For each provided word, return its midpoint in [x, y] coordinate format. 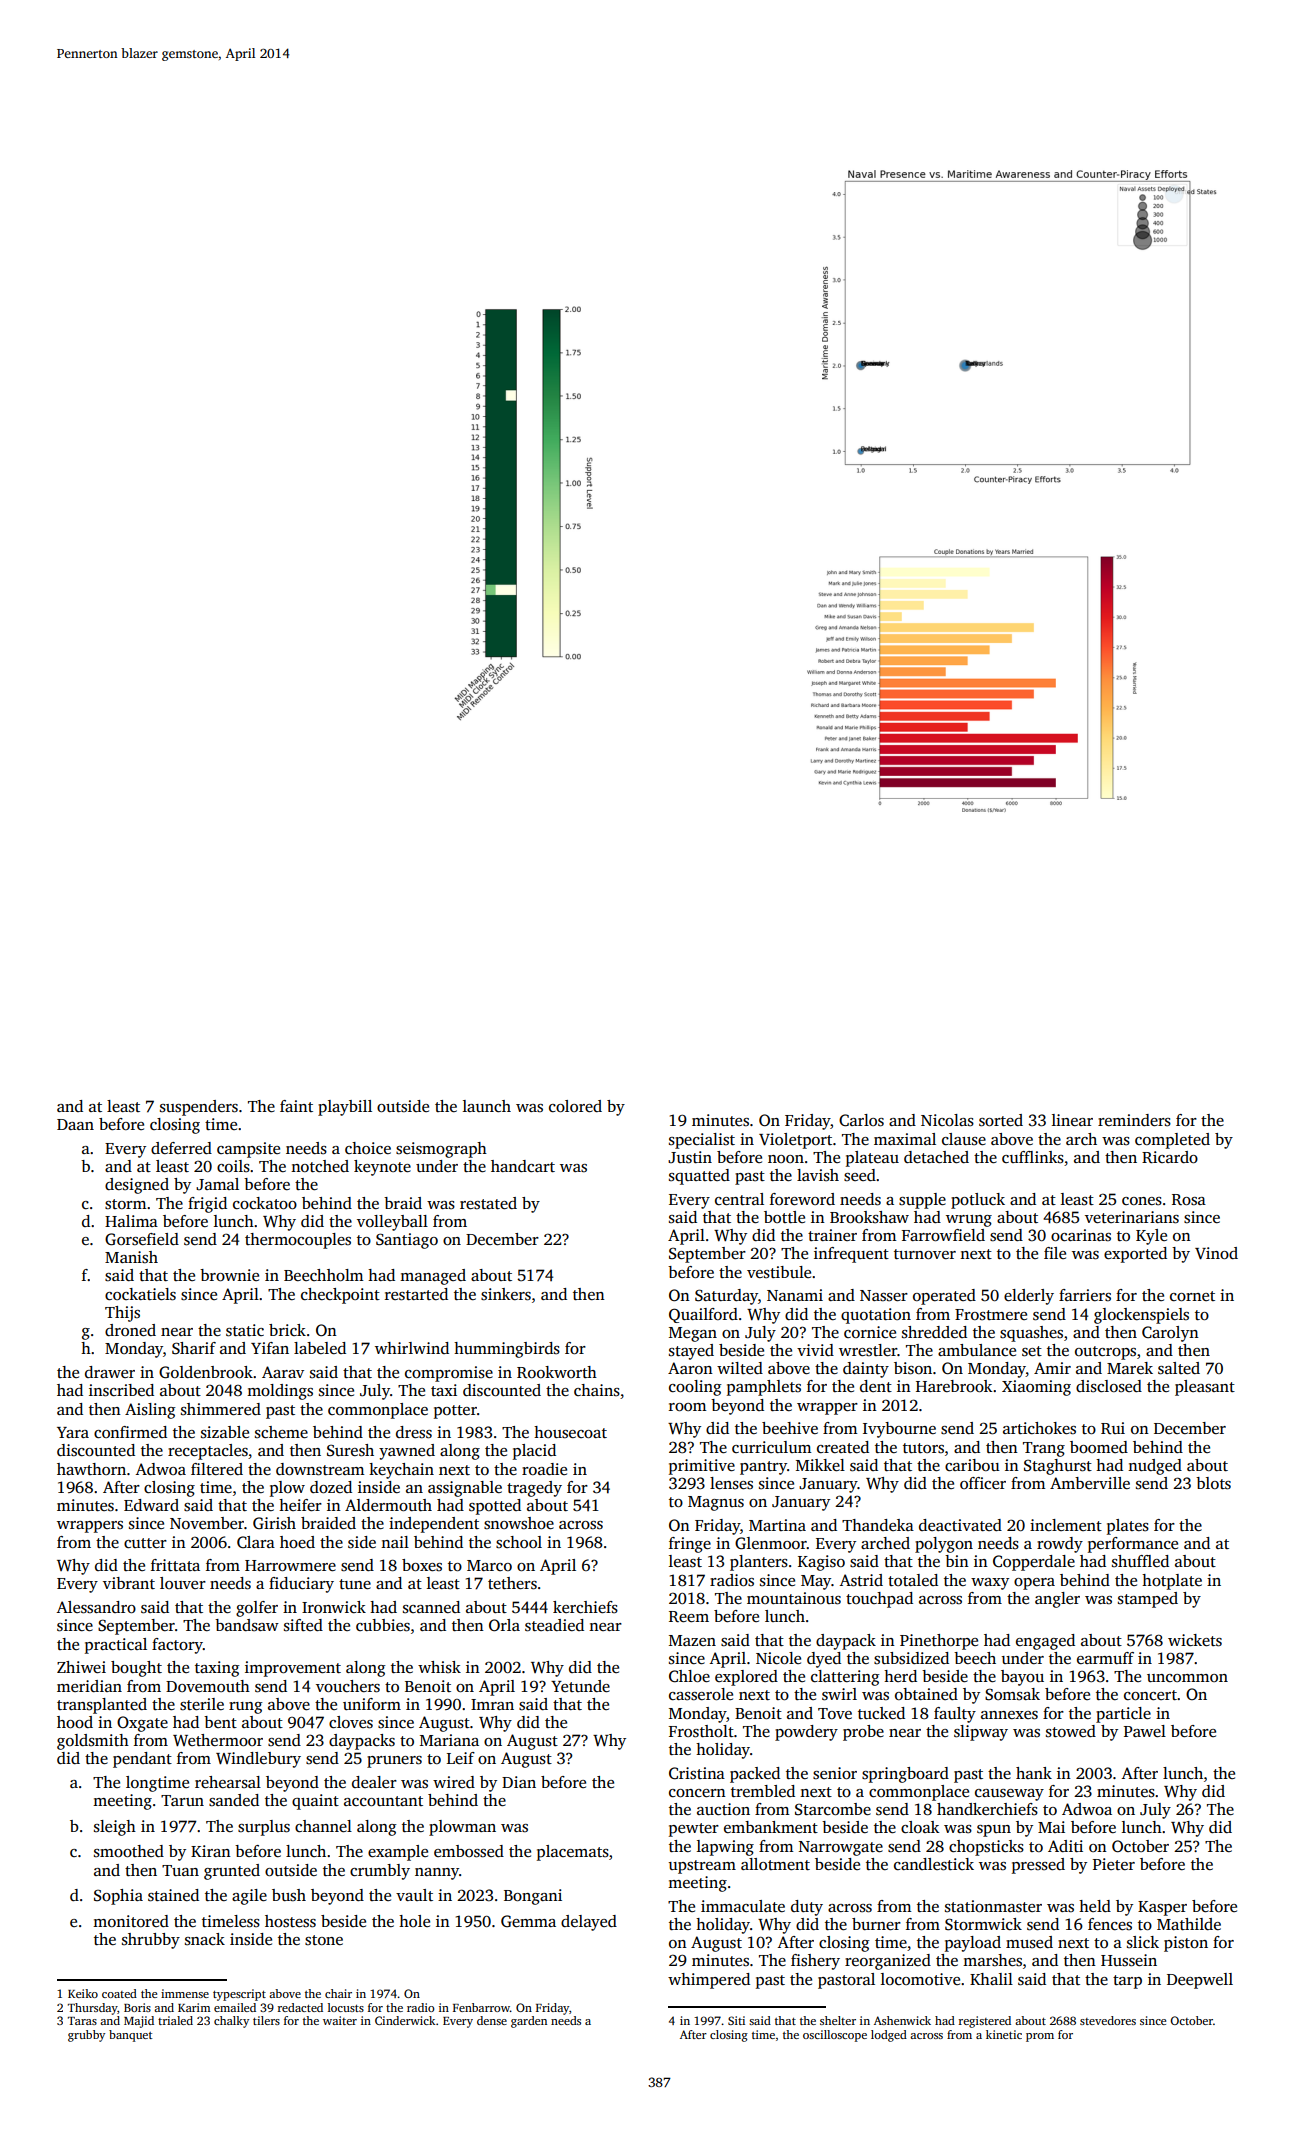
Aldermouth [388, 1505]
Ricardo [1170, 1157]
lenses [731, 1483]
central [739, 1199]
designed [137, 1186]
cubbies [383, 1625]
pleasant [1205, 1388]
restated [488, 1203]
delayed [589, 1923]
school [519, 1542]
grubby [86, 2036]
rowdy [1060, 1545]
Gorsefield [142, 1239]
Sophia [118, 1897]
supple [922, 1201]
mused [1029, 1942]
